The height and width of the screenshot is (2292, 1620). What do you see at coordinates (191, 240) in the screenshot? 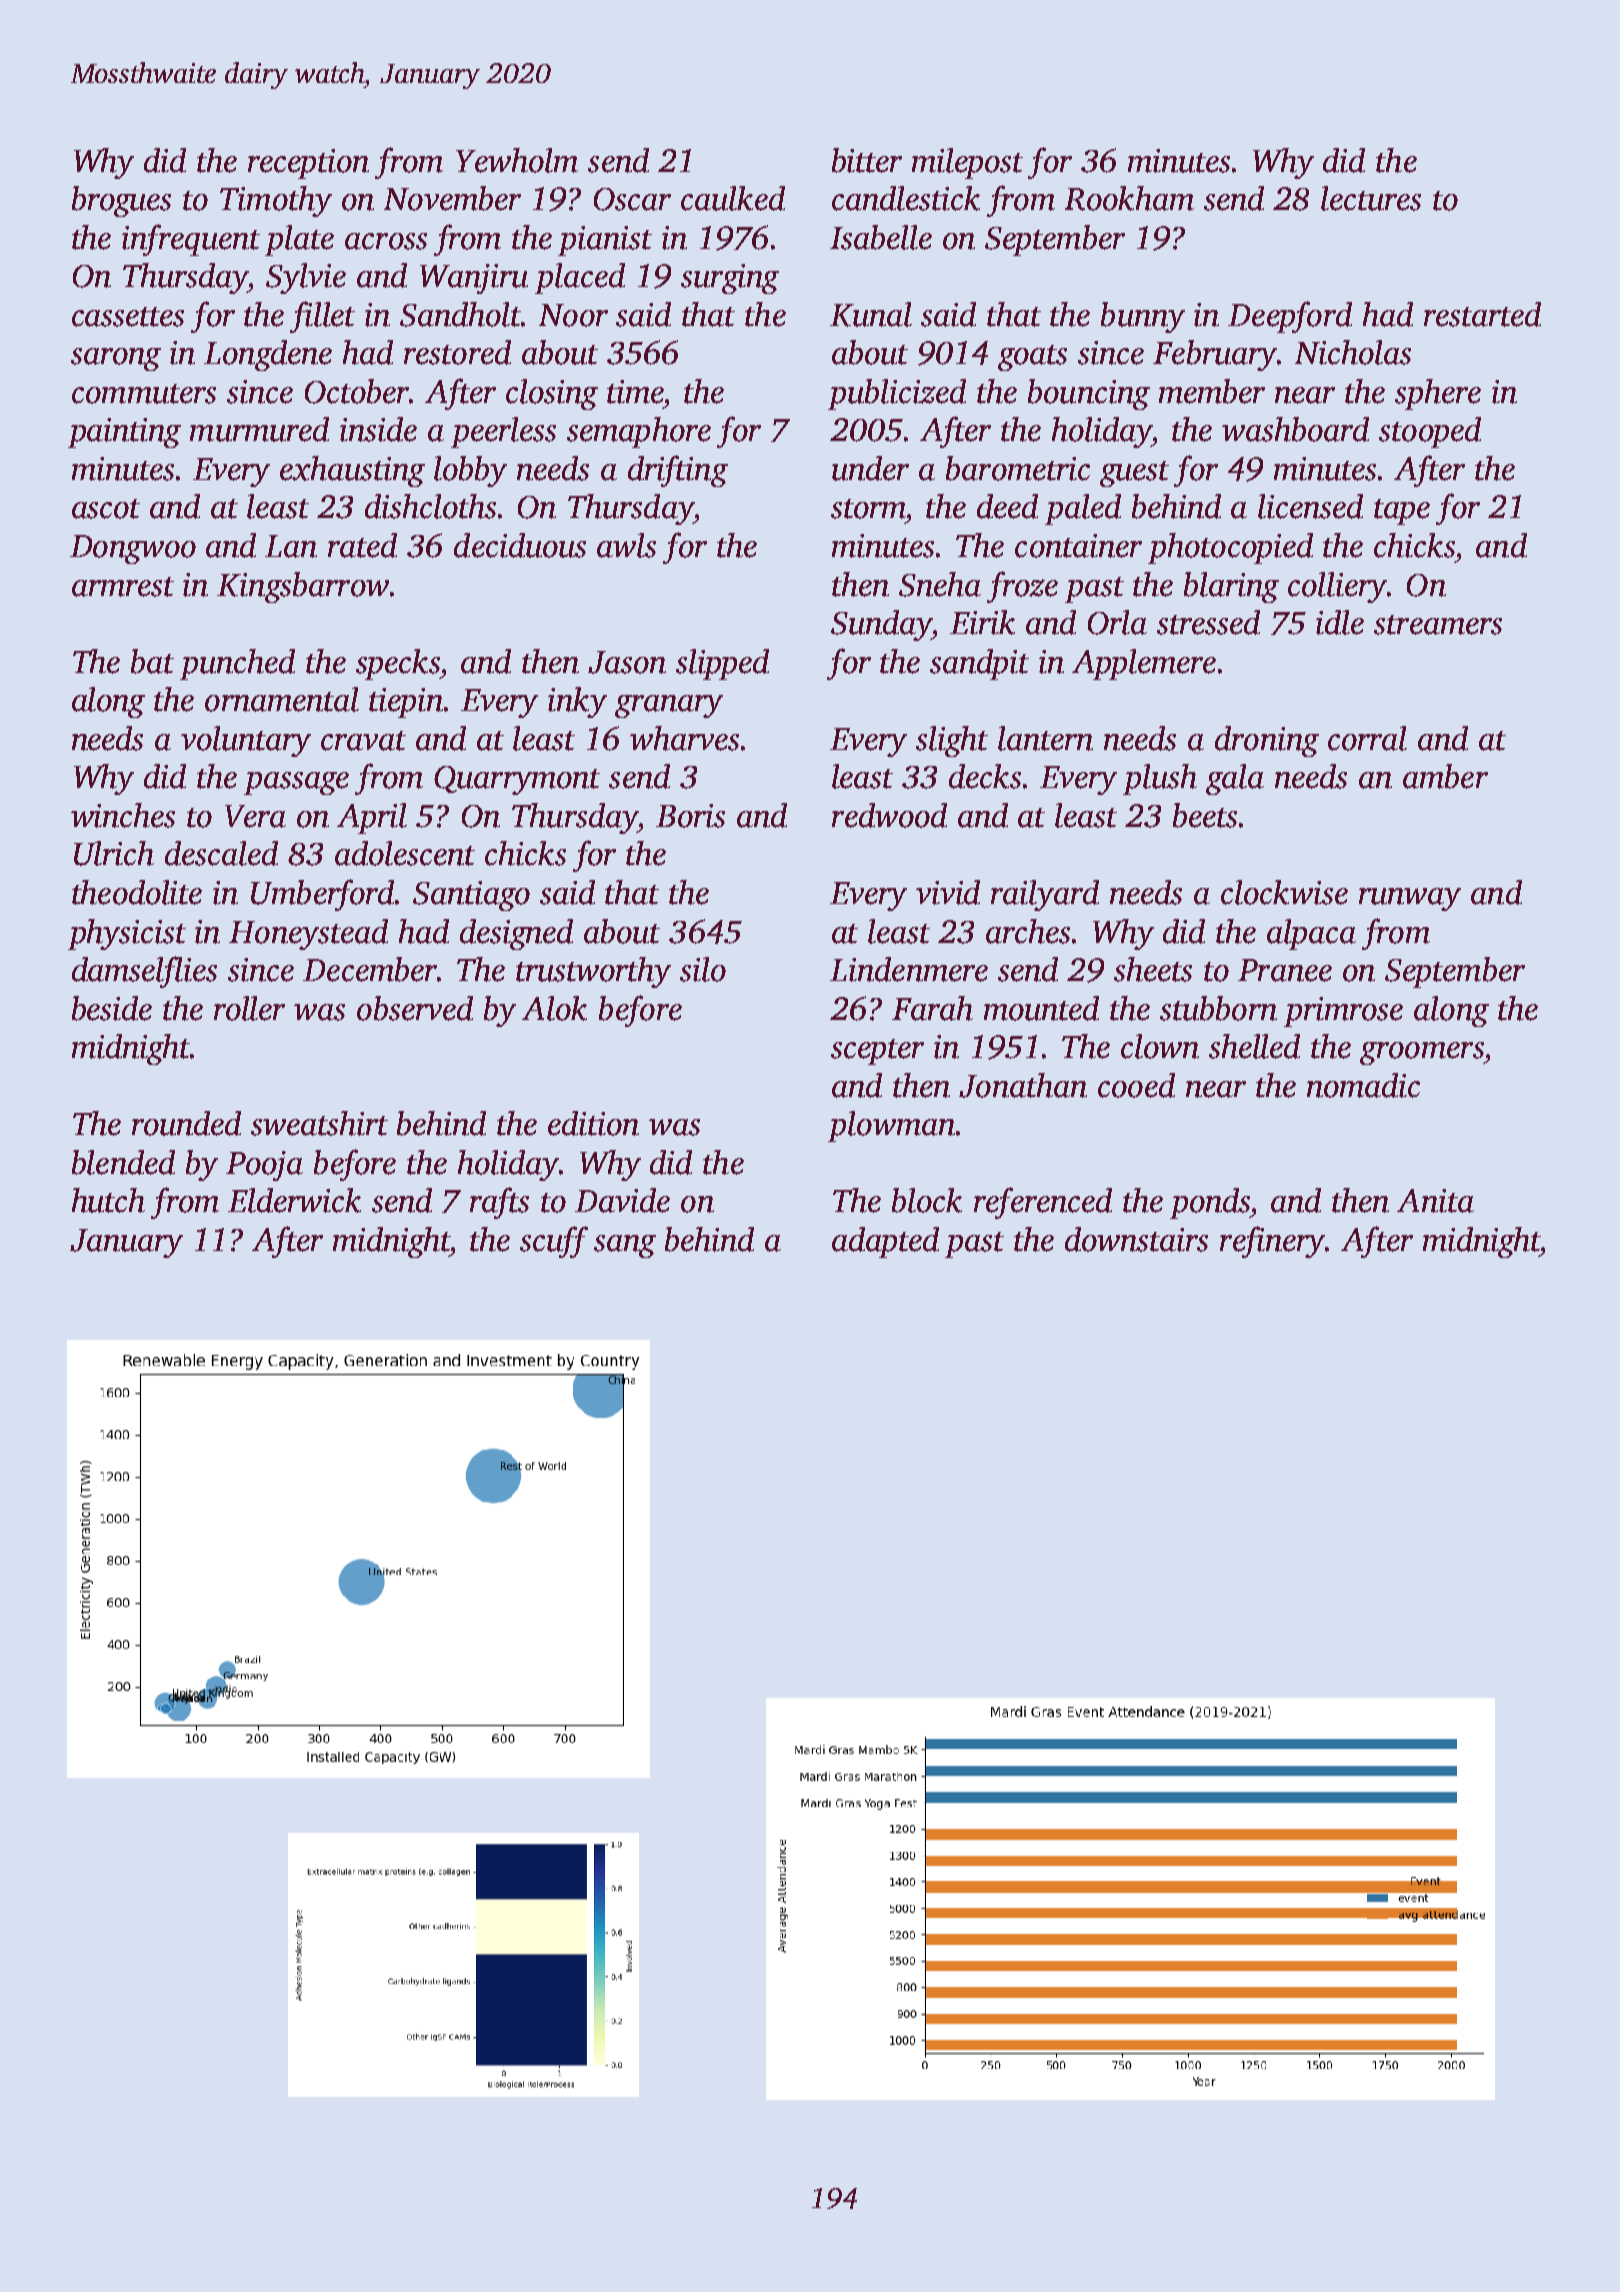
I see `infrequent` at bounding box center [191, 240].
